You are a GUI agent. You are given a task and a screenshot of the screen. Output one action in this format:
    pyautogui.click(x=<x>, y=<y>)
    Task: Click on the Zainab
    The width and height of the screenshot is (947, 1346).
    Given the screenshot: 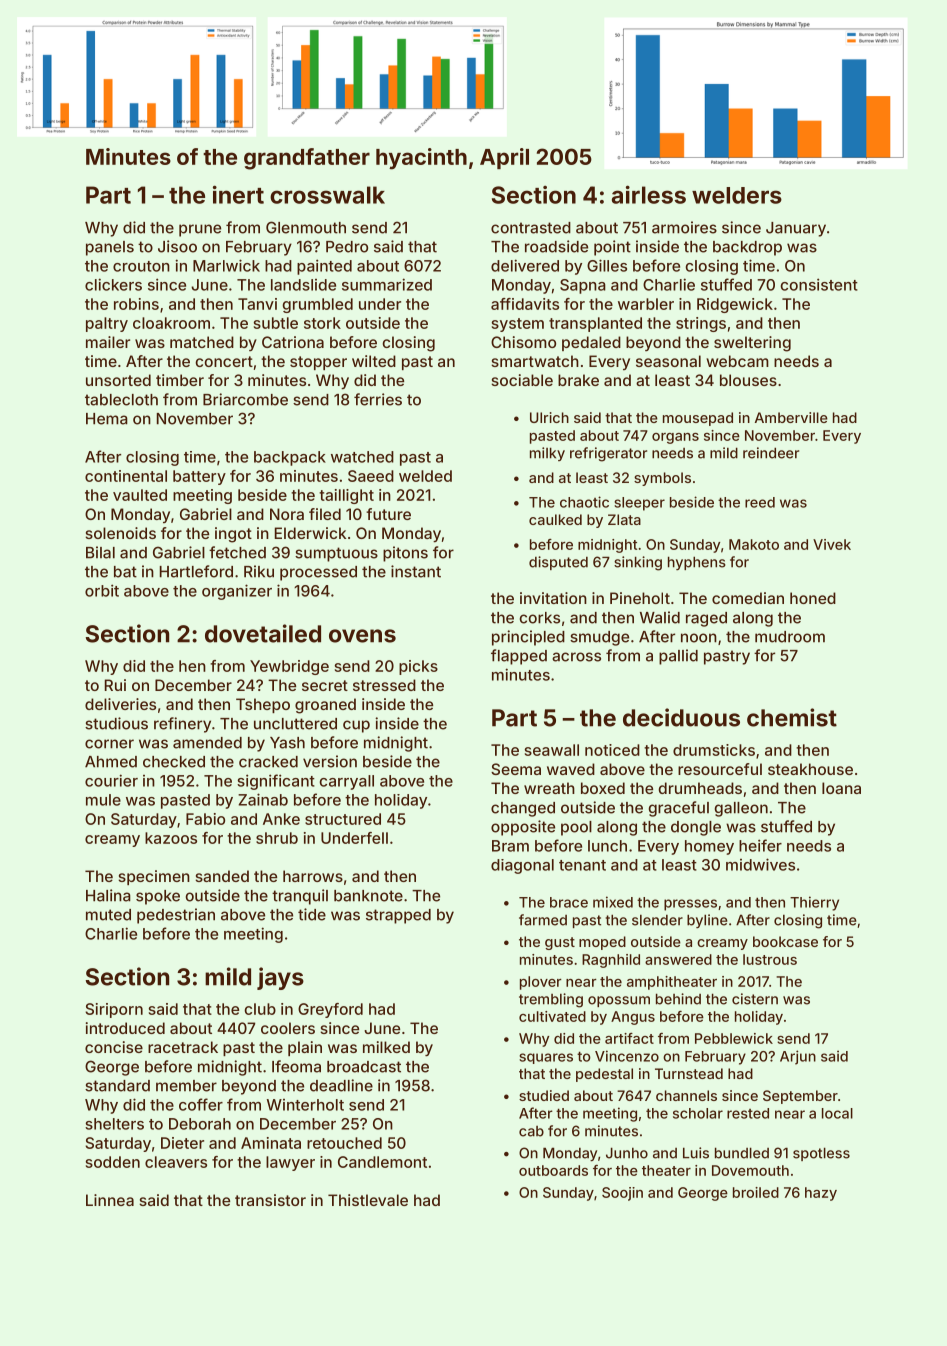 What is the action you would take?
    pyautogui.click(x=263, y=799)
